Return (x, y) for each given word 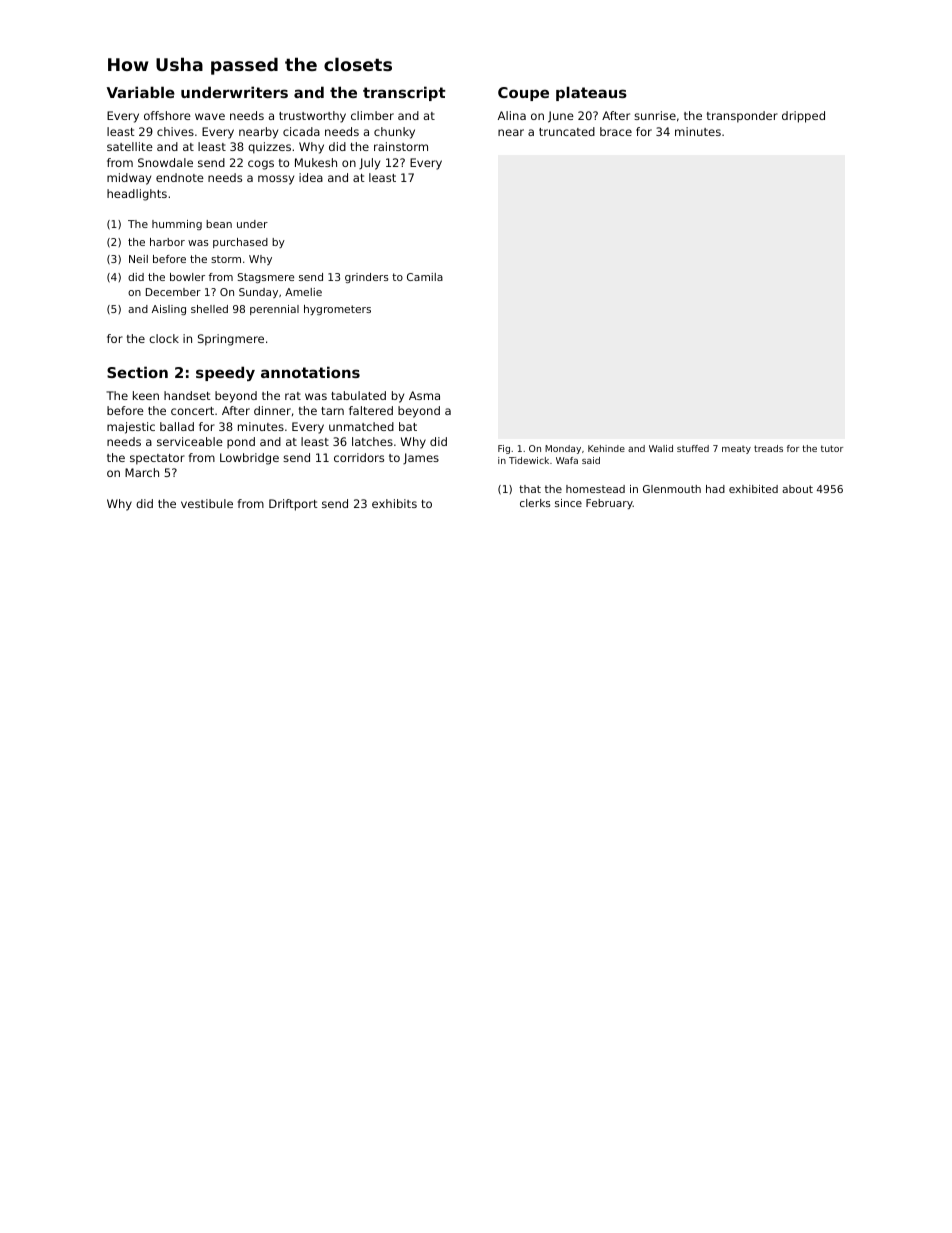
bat (408, 426)
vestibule (207, 503)
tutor (832, 448)
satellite (130, 146)
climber (372, 115)
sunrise (655, 115)
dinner (272, 410)
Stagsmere (266, 278)
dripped (803, 117)
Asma (424, 395)
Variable (141, 92)
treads (768, 448)
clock (164, 338)
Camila (425, 277)
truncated (567, 131)
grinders (367, 278)
